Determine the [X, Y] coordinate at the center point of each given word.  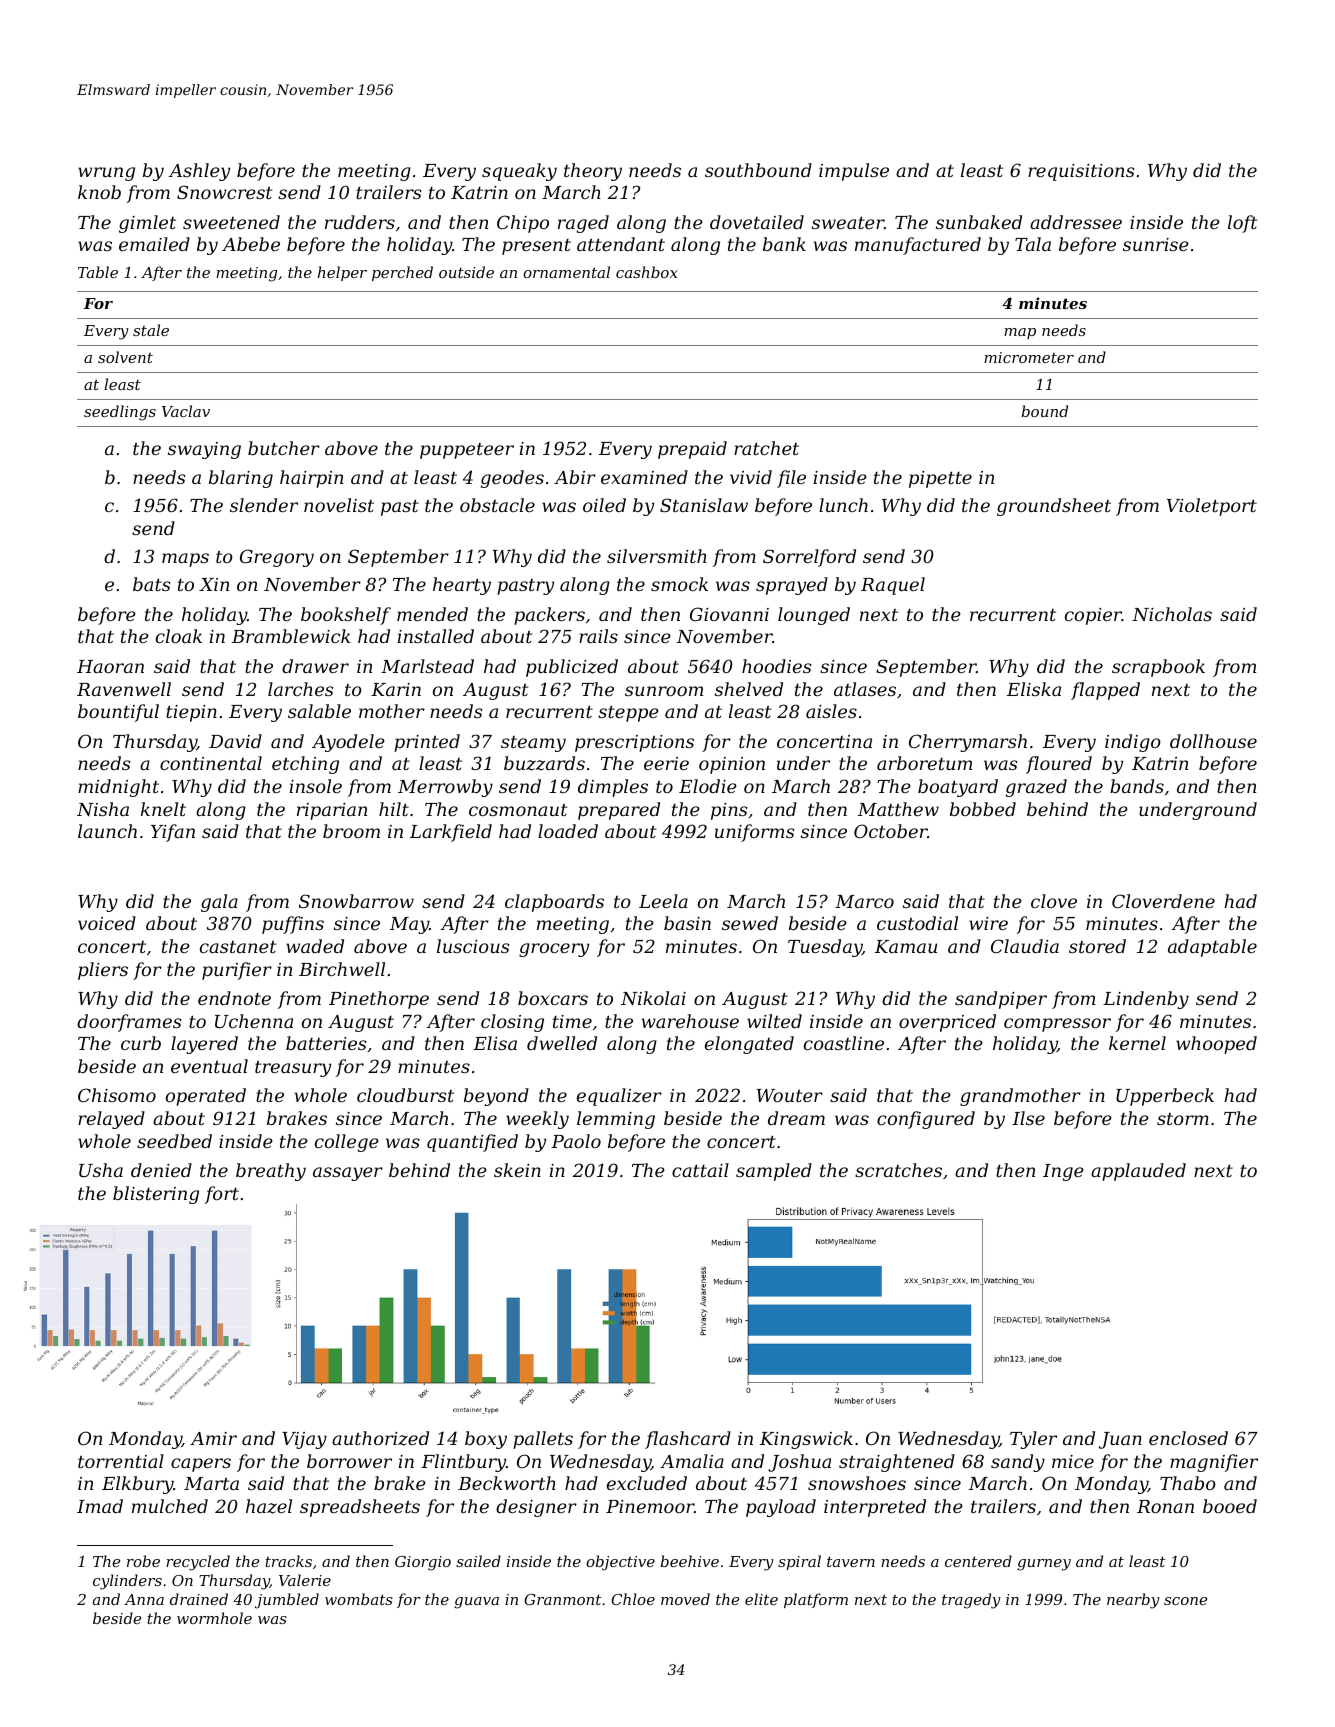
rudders [360, 222]
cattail [700, 1170]
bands [1137, 786]
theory [593, 172]
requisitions [1081, 172]
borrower [349, 1461]
